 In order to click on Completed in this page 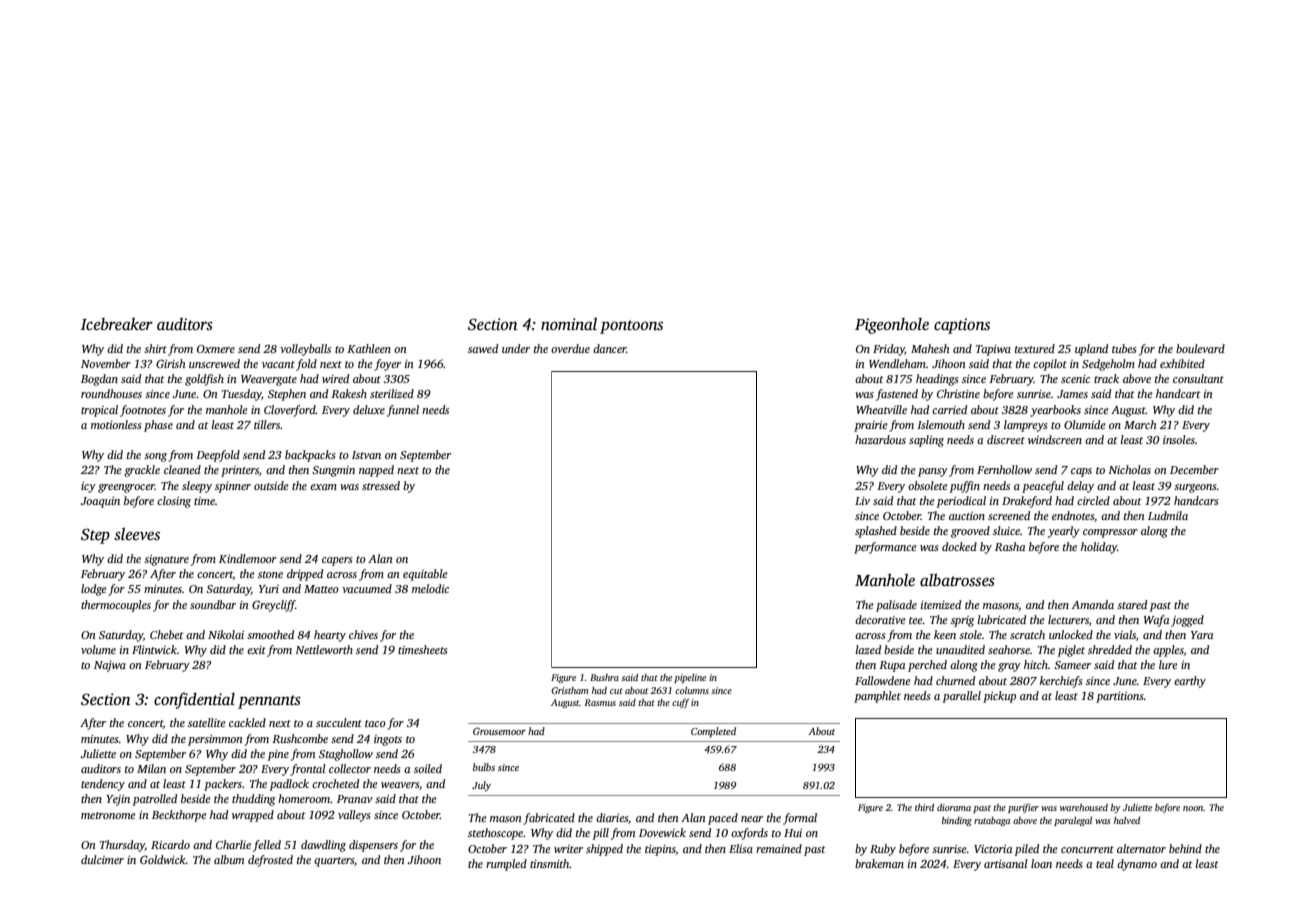, I will do `click(713, 732)`.
